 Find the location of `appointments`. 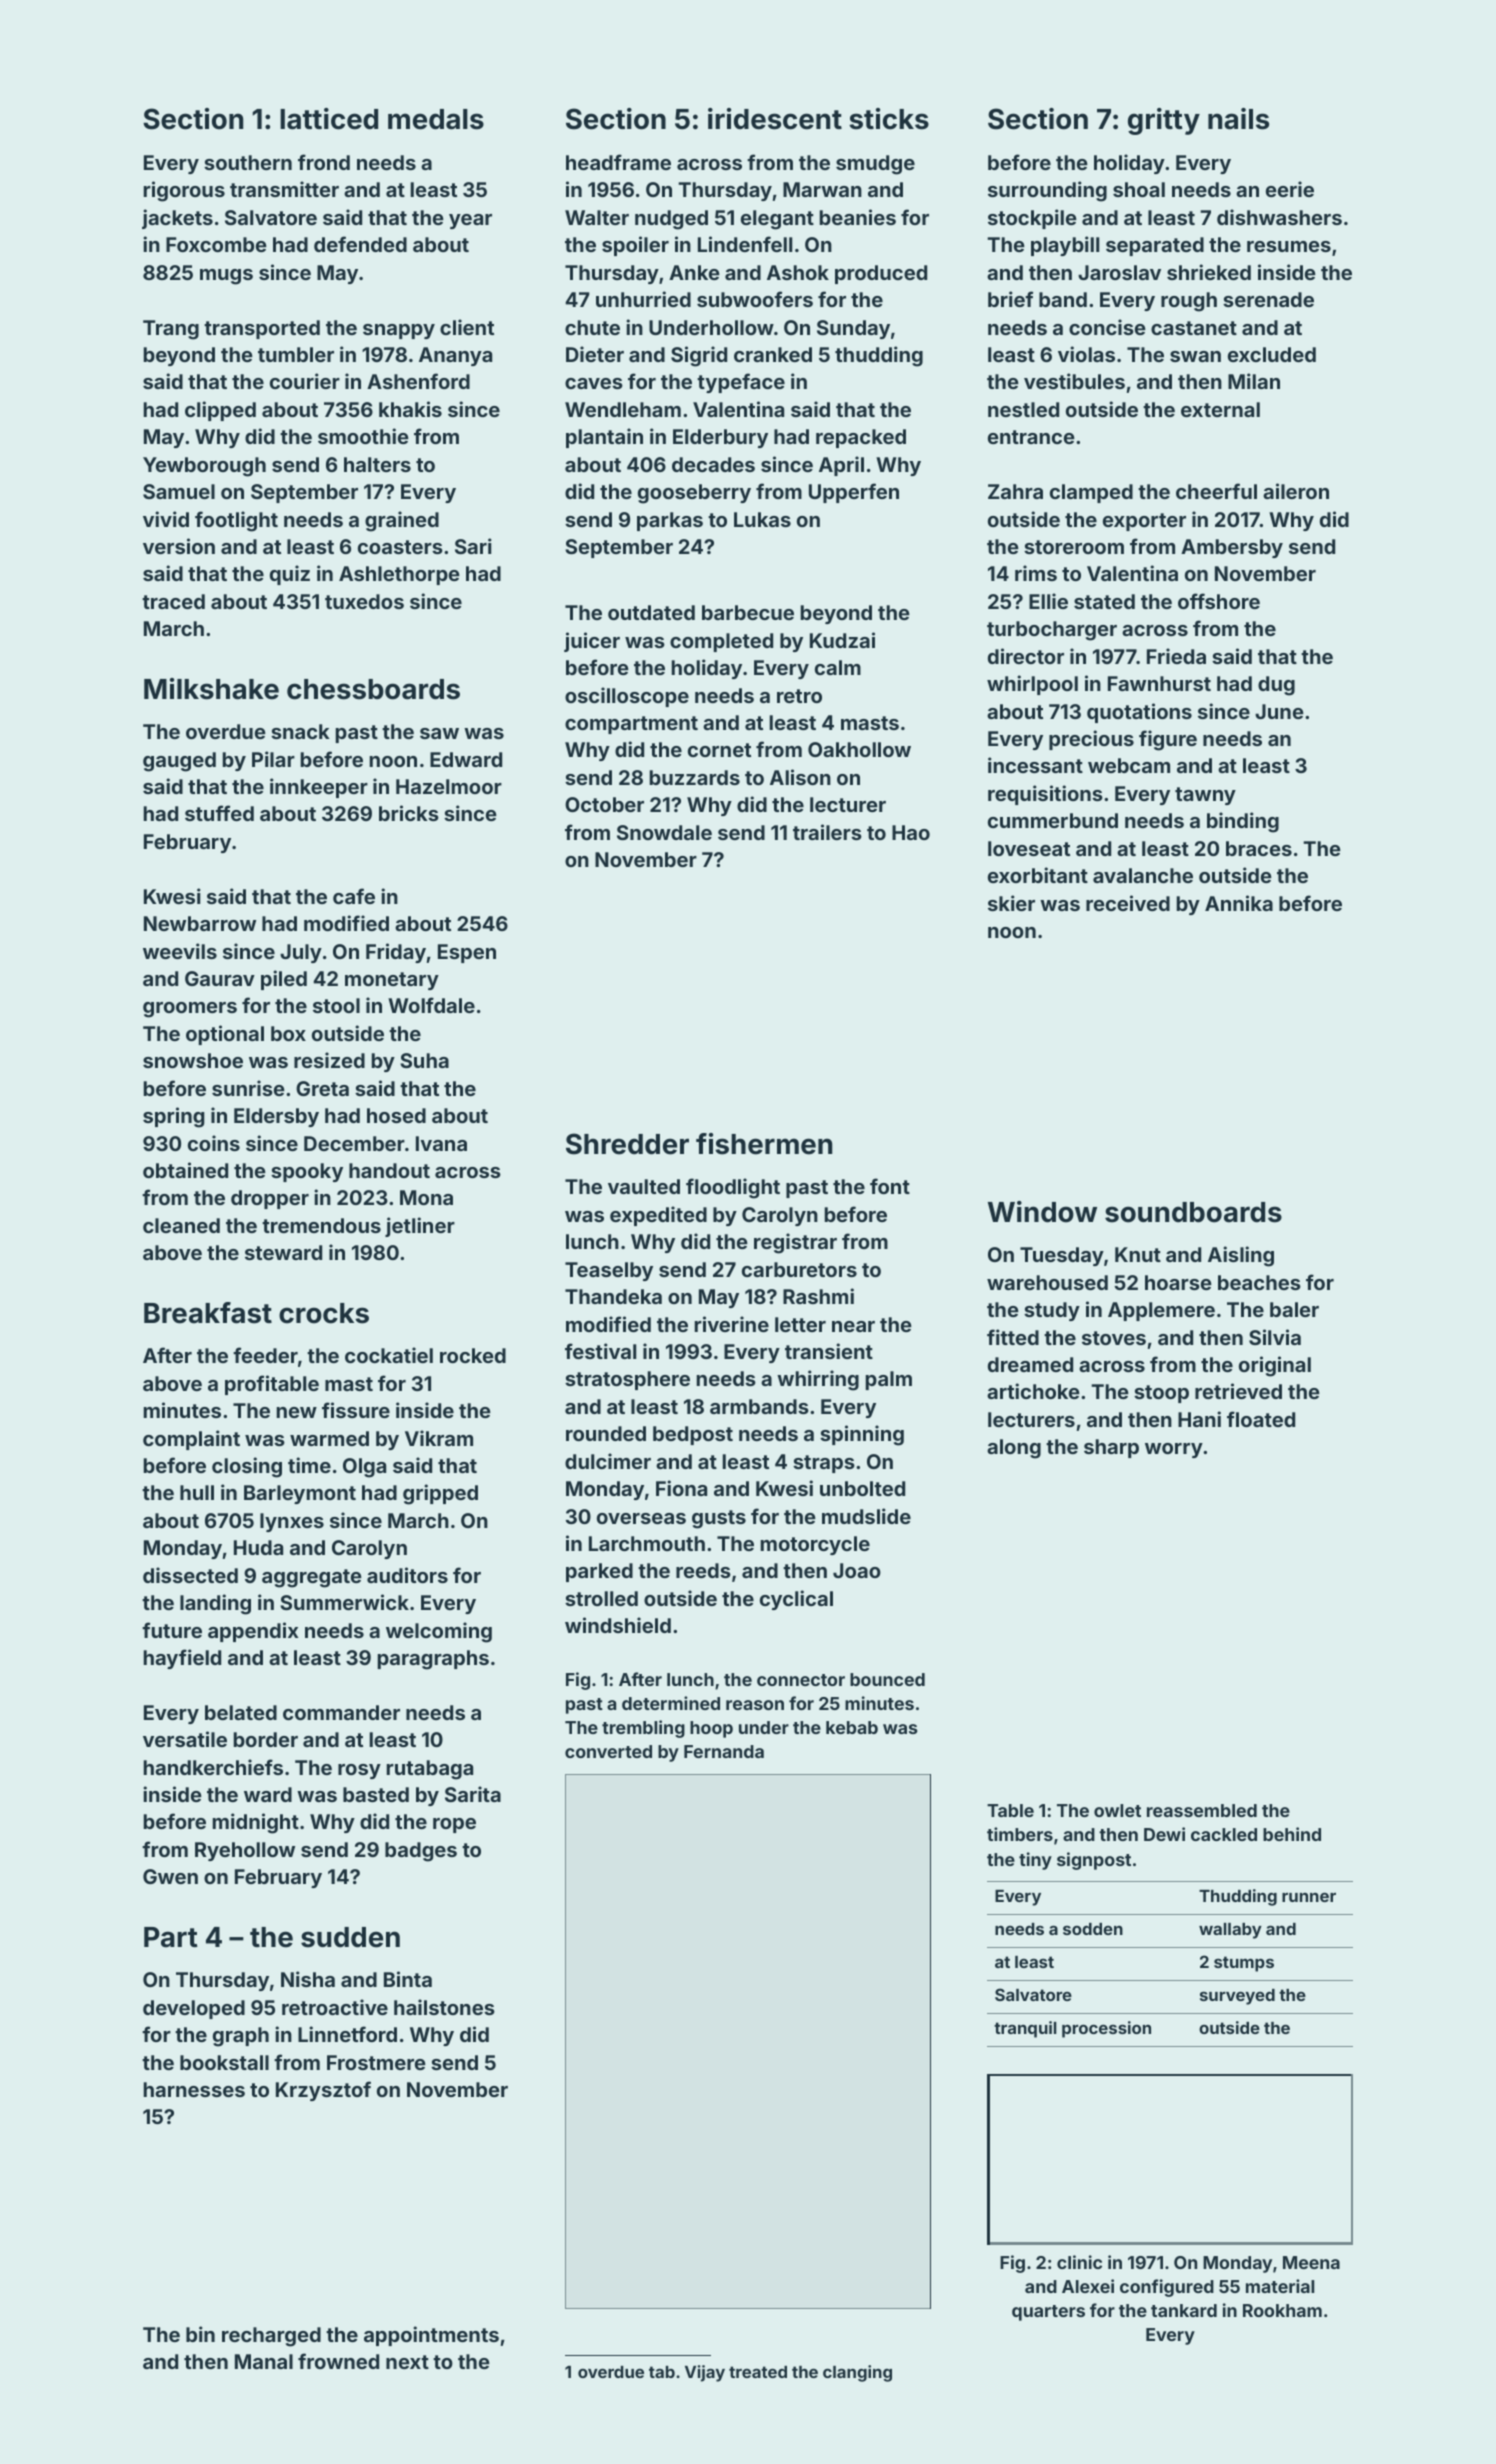

appointments is located at coordinates (431, 2336).
